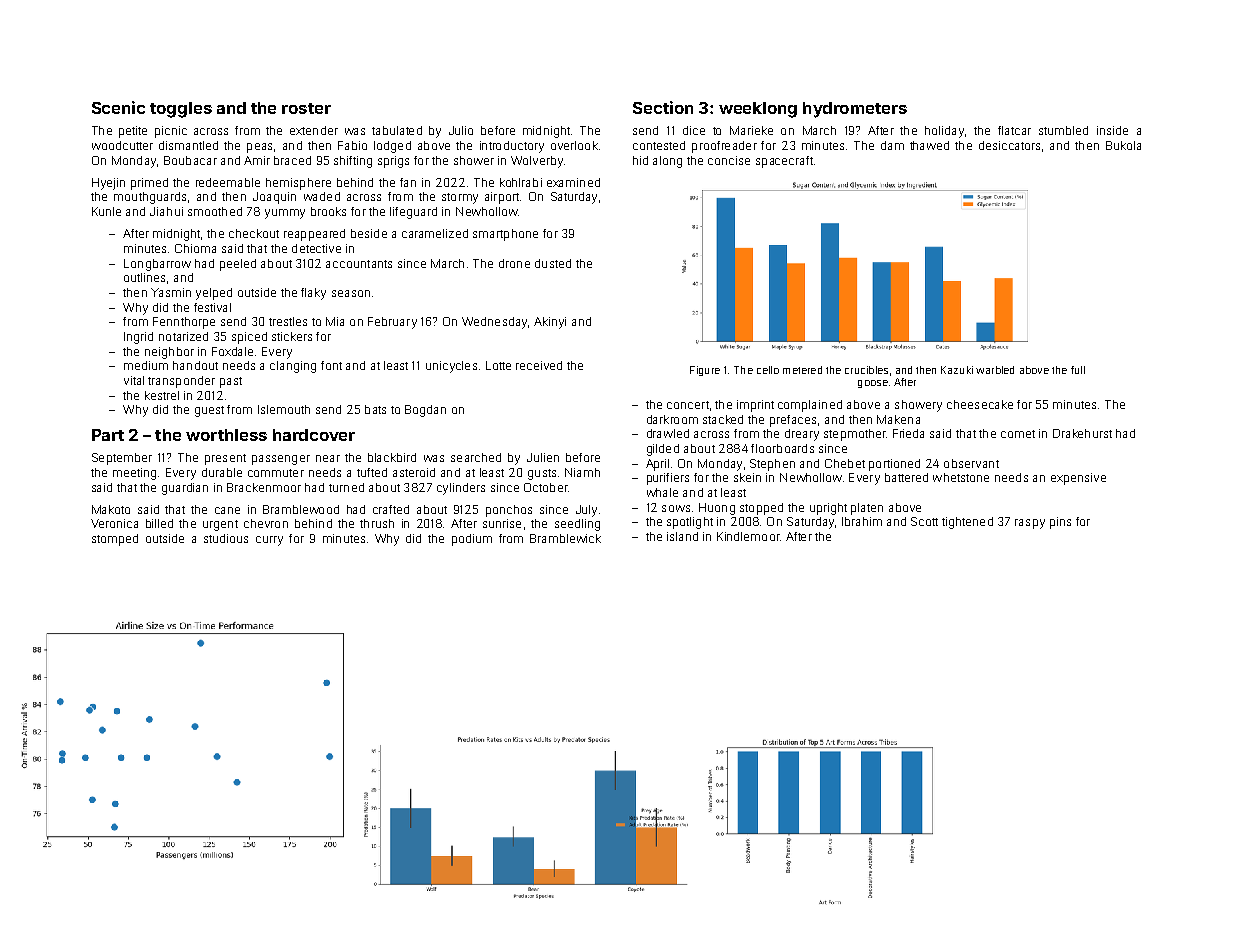 The image size is (1233, 952). Describe the element at coordinates (306, 108) in the page. I see `roster` at that location.
